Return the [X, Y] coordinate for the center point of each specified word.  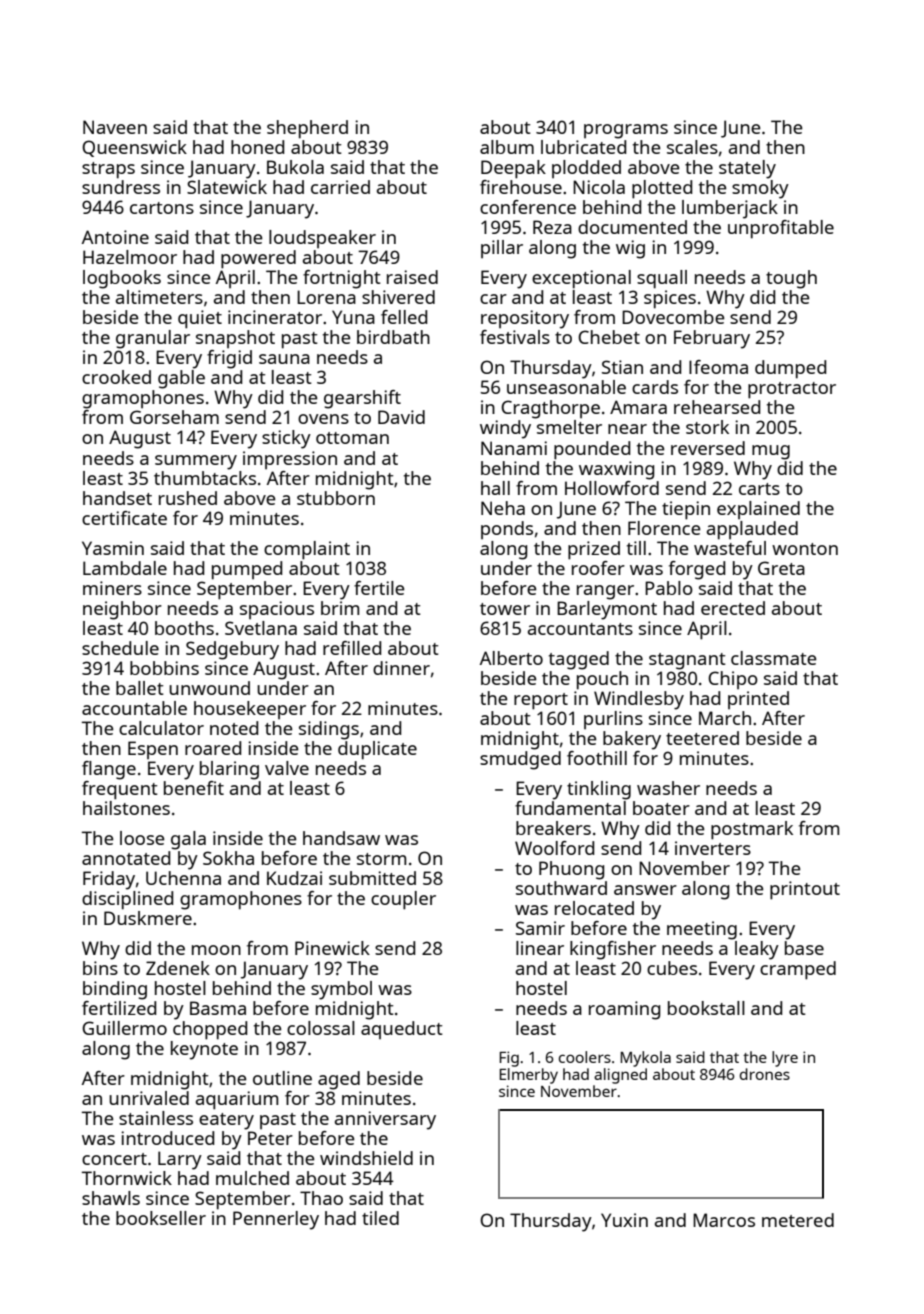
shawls [111, 1198]
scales [692, 147]
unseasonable [566, 387]
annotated [126, 858]
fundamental [570, 808]
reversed [708, 448]
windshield [366, 1158]
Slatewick [227, 187]
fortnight [342, 279]
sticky [286, 439]
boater [661, 808]
